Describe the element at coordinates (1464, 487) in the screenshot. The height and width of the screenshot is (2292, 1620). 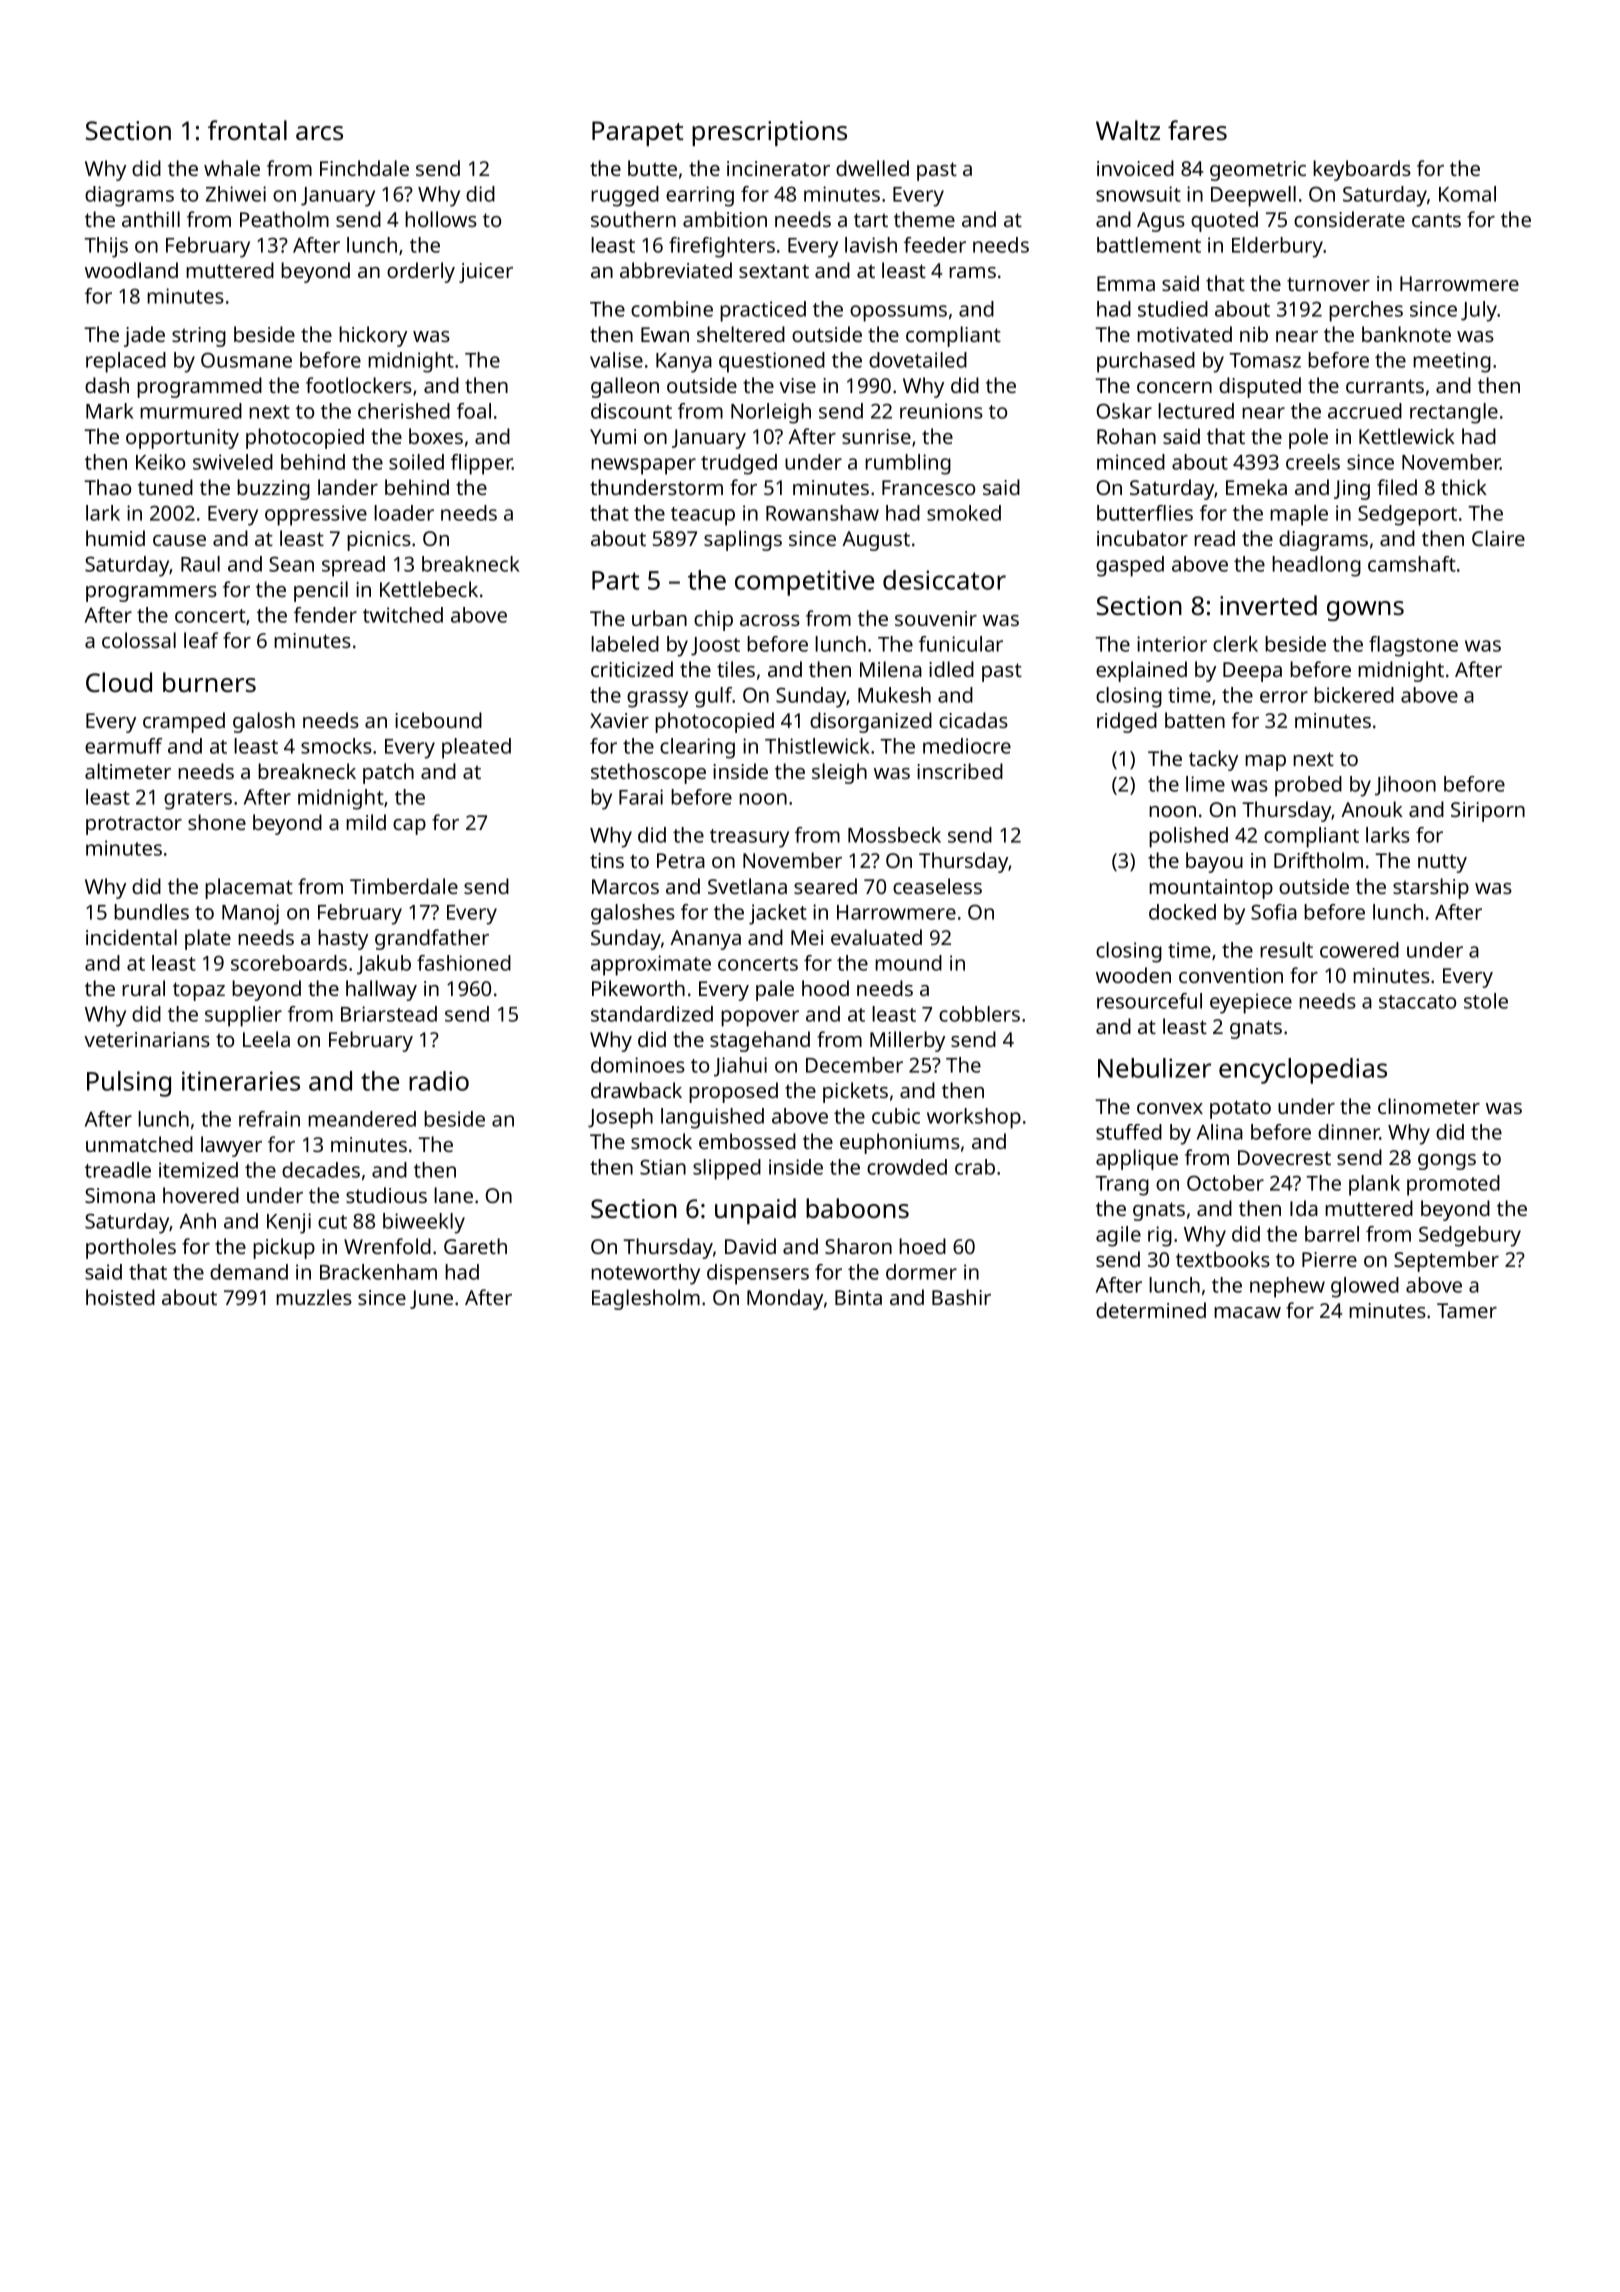
I see `thick` at that location.
